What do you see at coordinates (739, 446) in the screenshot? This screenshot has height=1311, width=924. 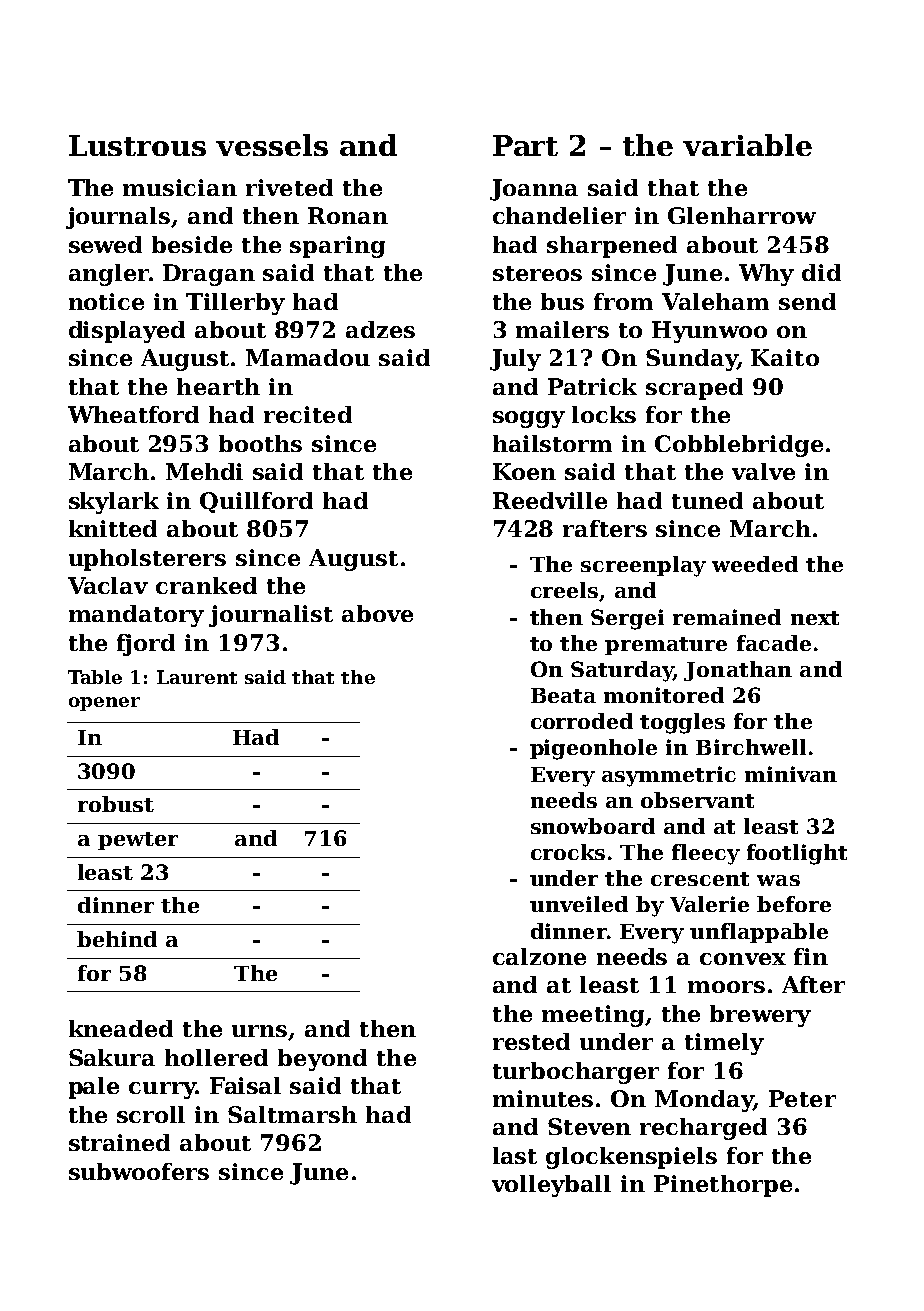 I see `Cobblebridge` at bounding box center [739, 446].
